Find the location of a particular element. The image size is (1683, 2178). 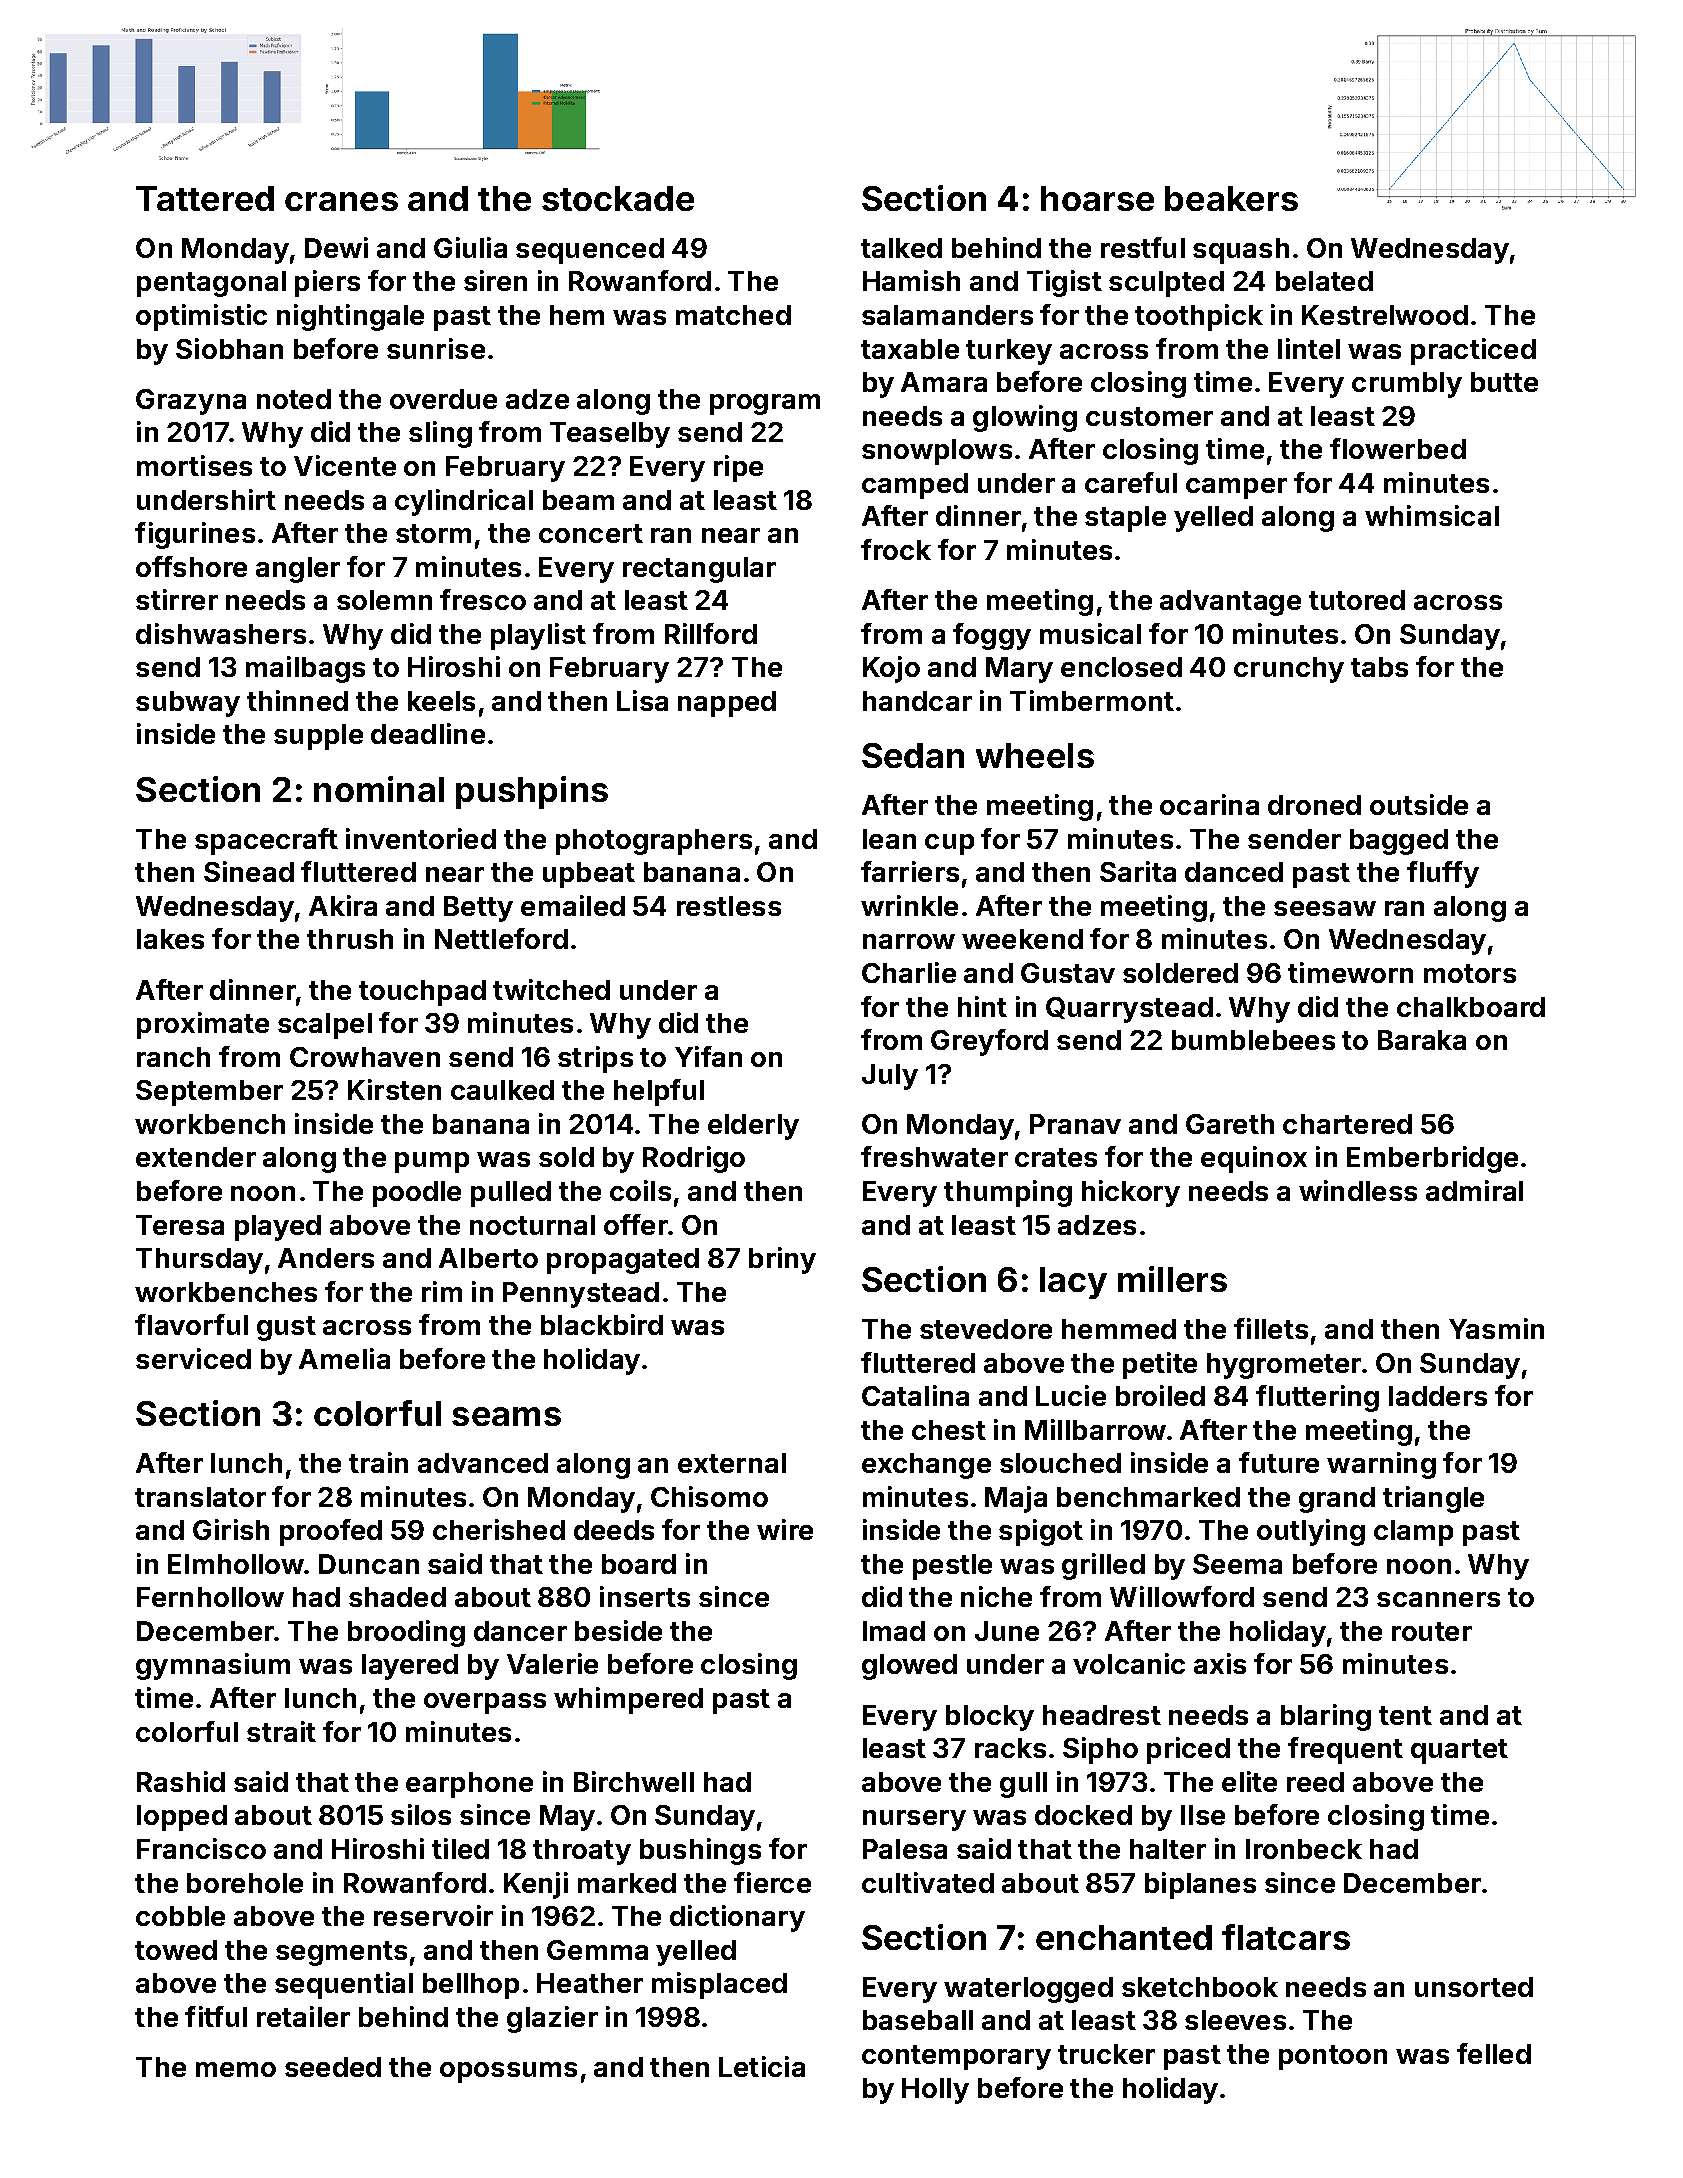

hemmed is located at coordinates (1119, 1329).
